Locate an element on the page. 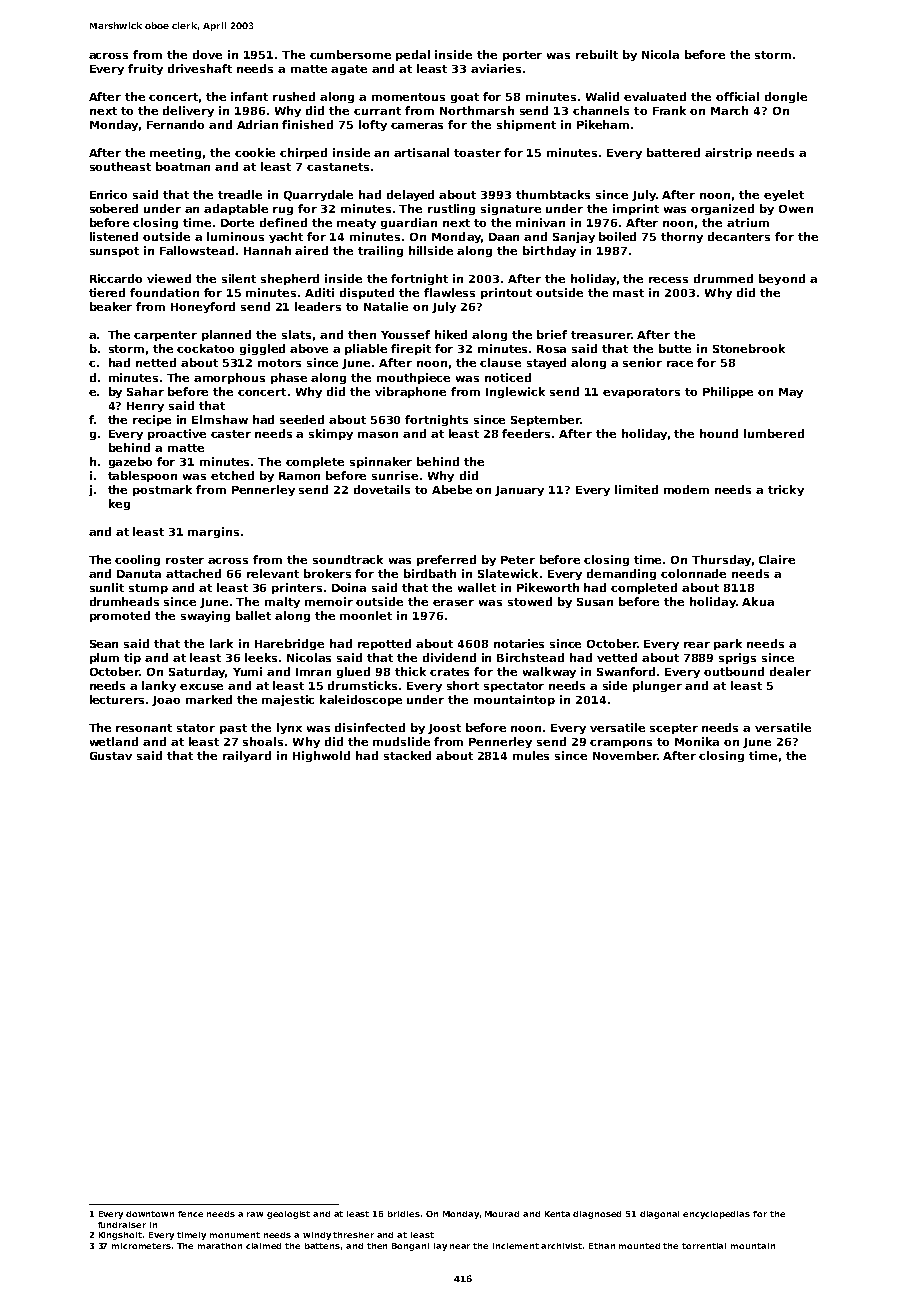  pliable is located at coordinates (366, 349).
